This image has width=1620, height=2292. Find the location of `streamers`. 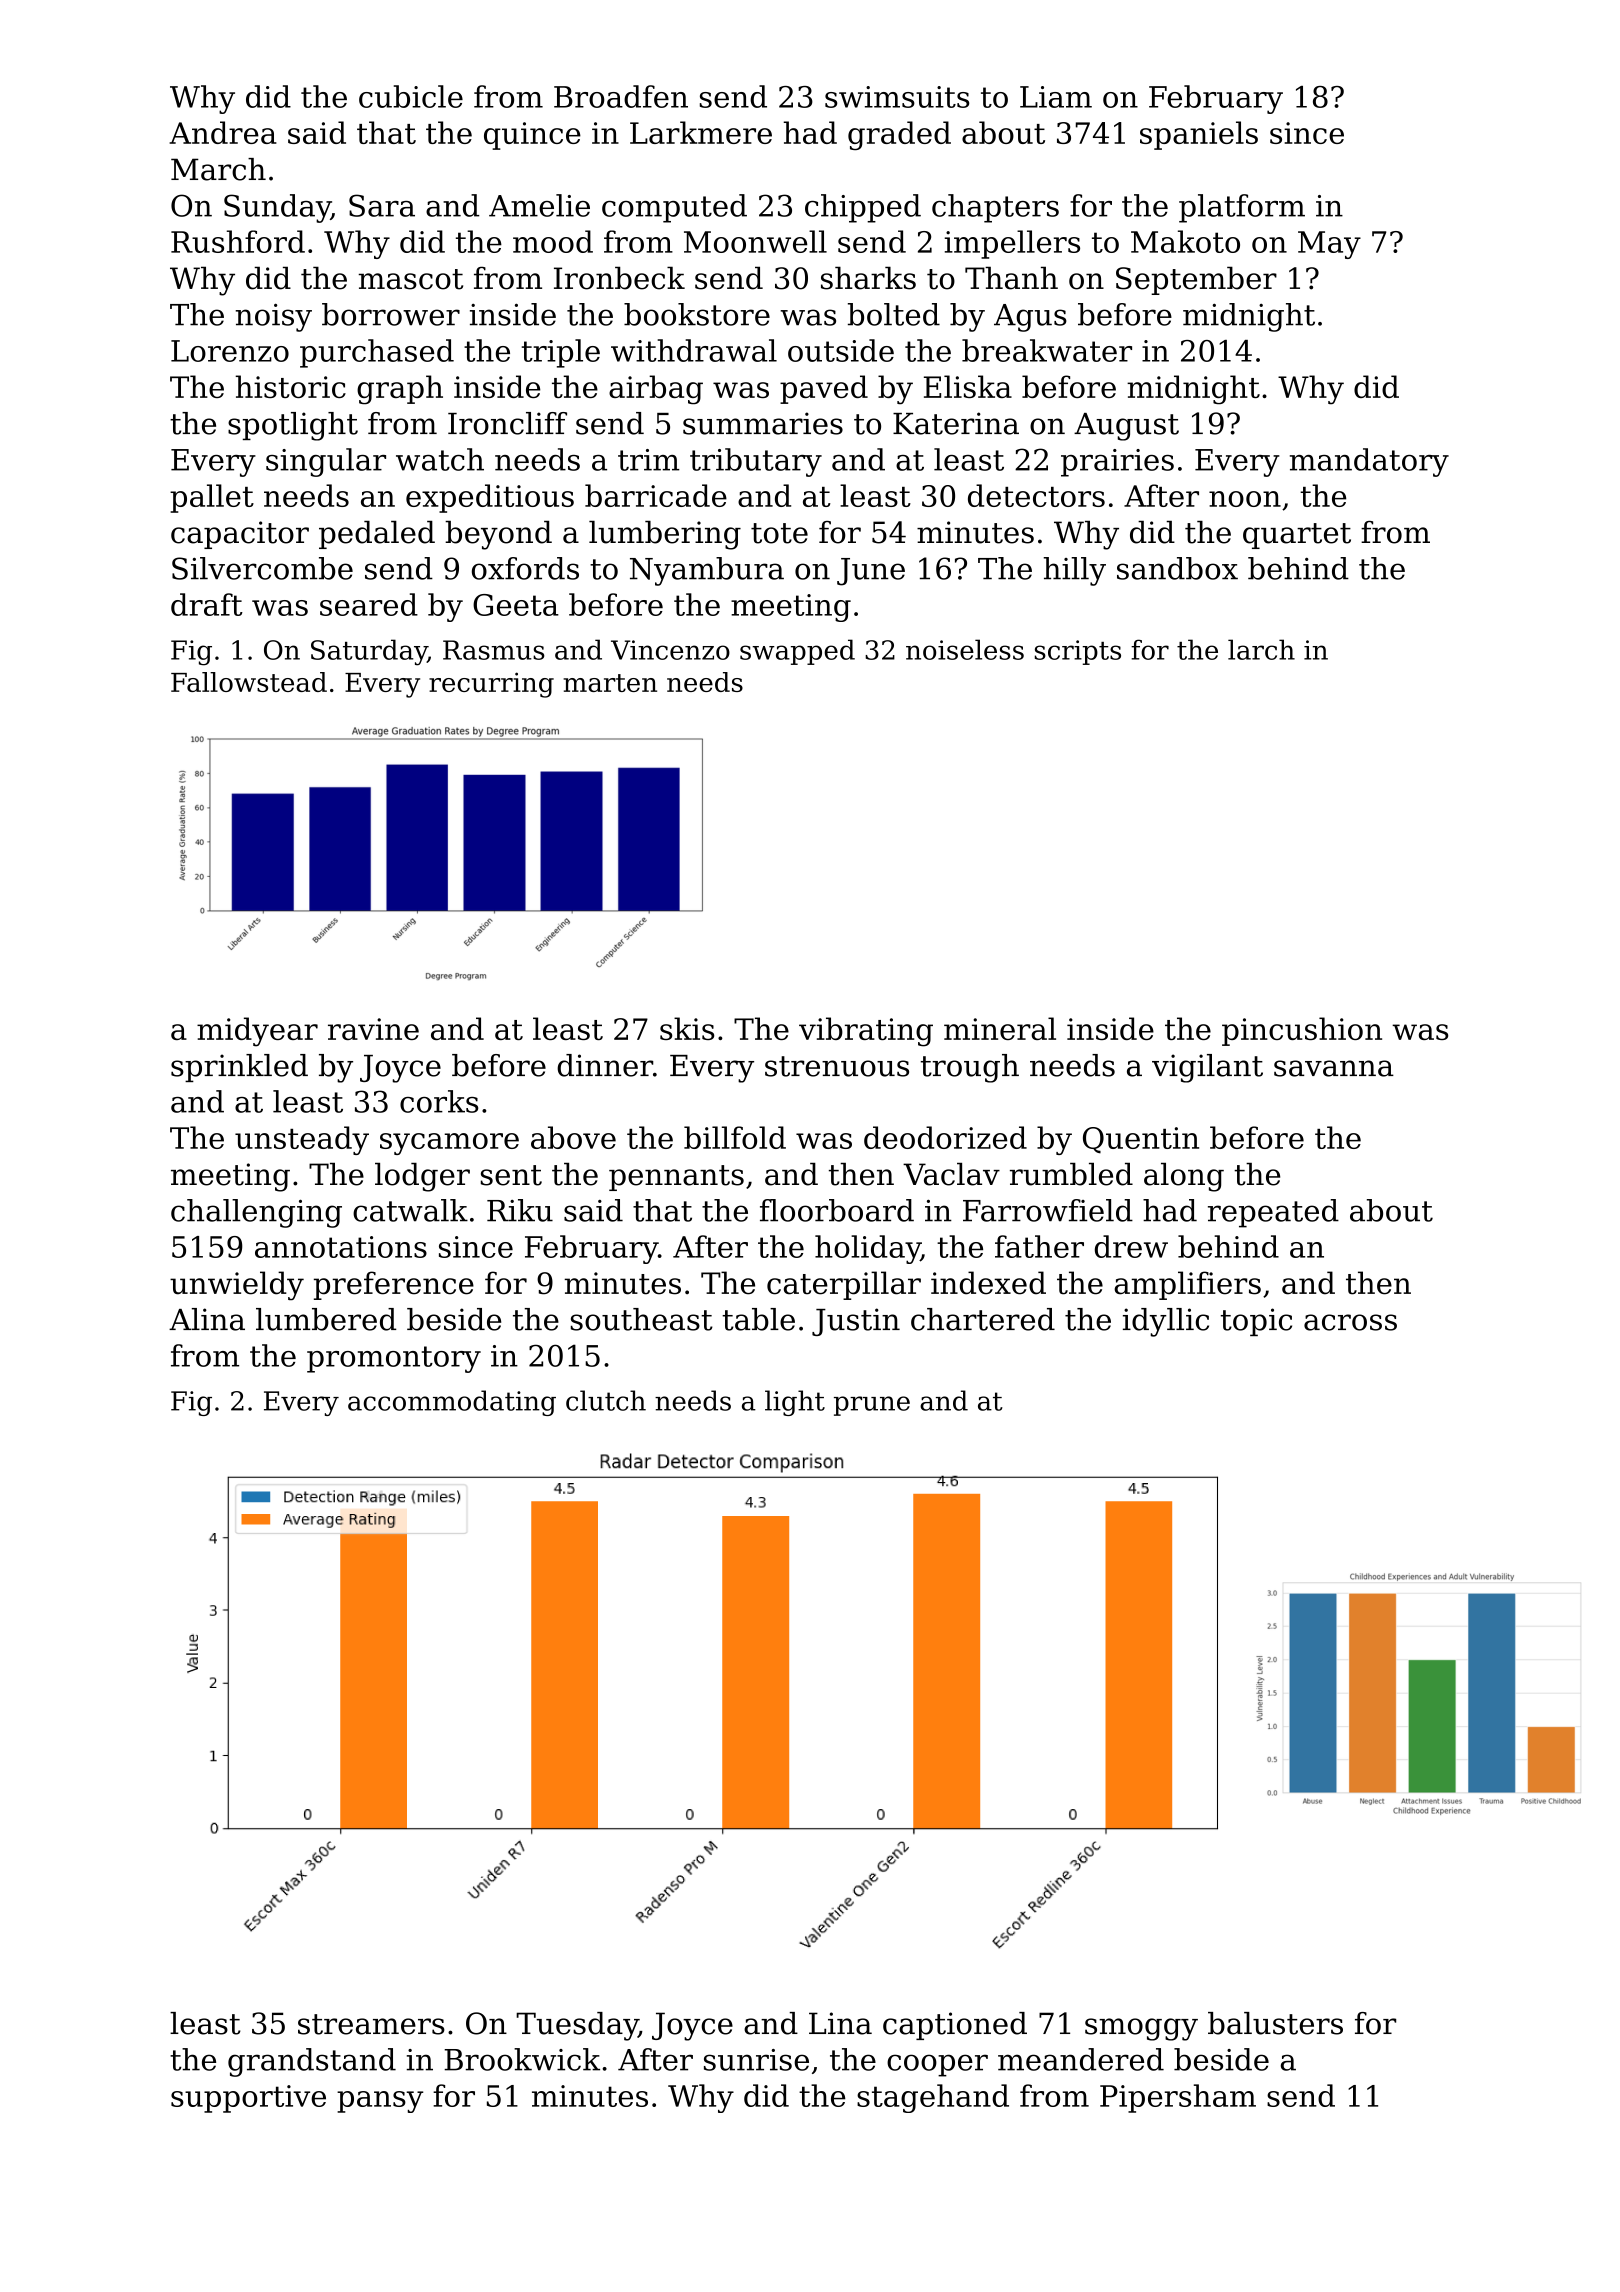

streamers is located at coordinates (371, 2024).
